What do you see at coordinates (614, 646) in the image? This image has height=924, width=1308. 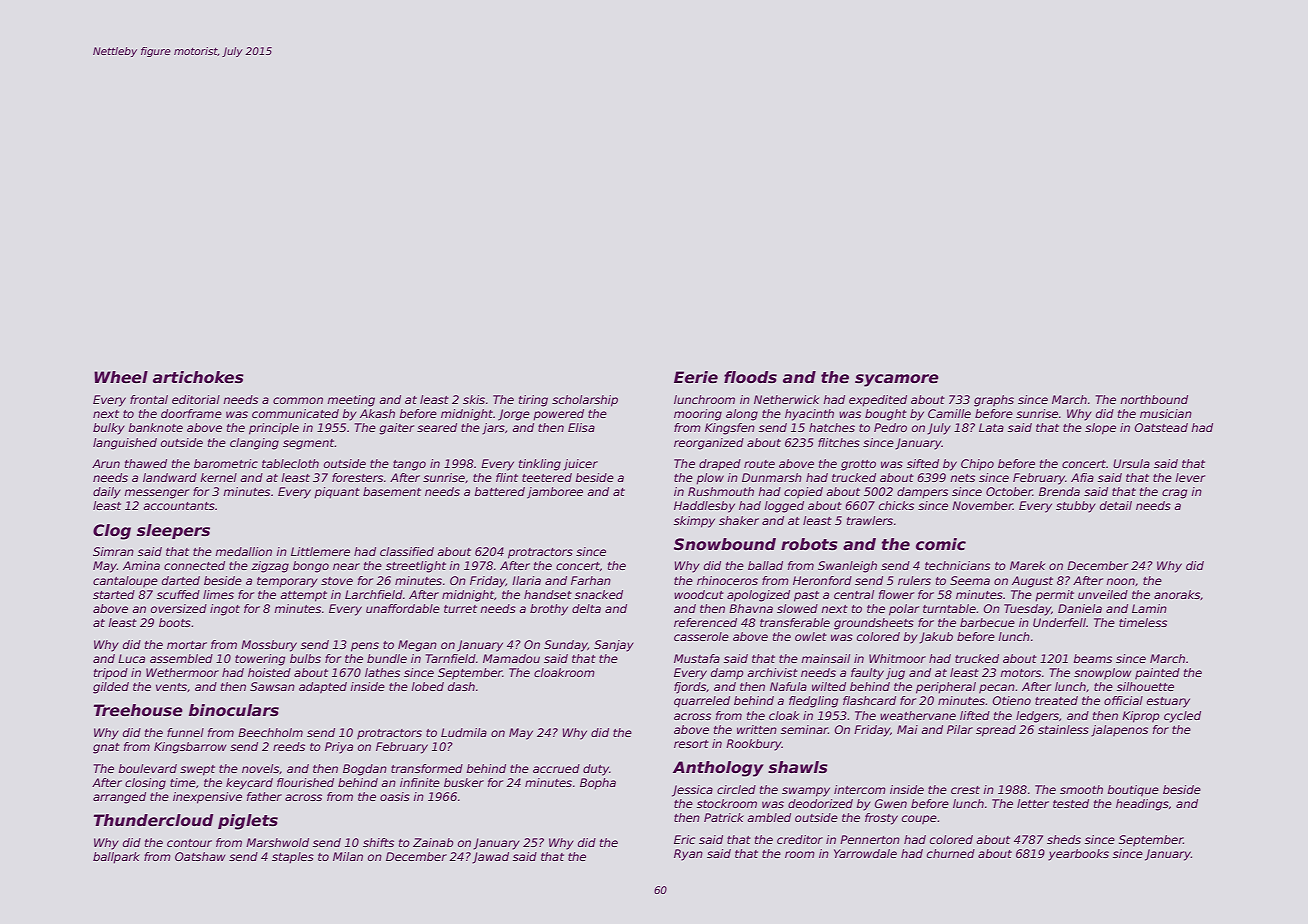 I see `Sanjay` at bounding box center [614, 646].
